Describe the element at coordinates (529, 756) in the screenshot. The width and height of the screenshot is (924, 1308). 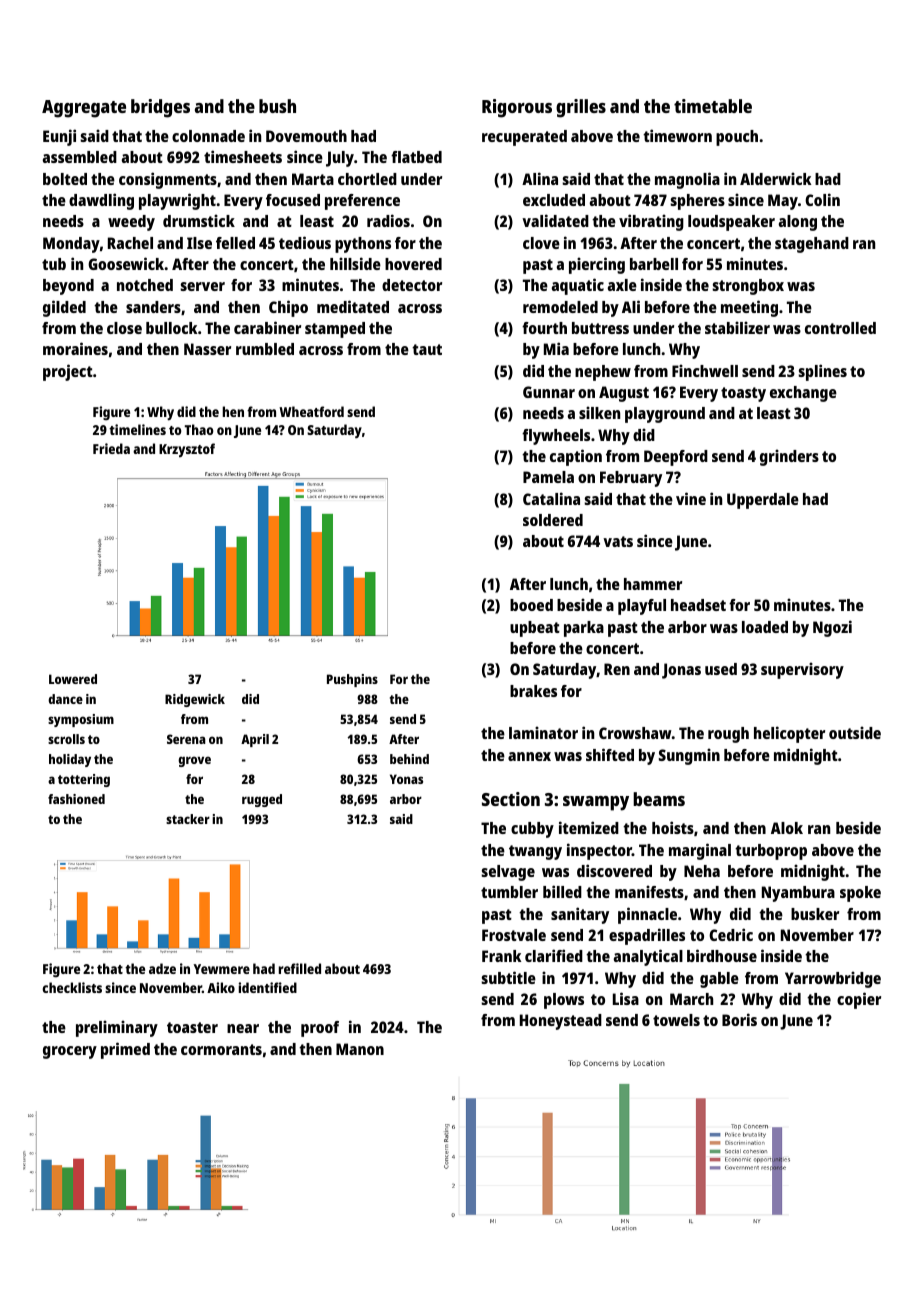
I see `annex` at that location.
